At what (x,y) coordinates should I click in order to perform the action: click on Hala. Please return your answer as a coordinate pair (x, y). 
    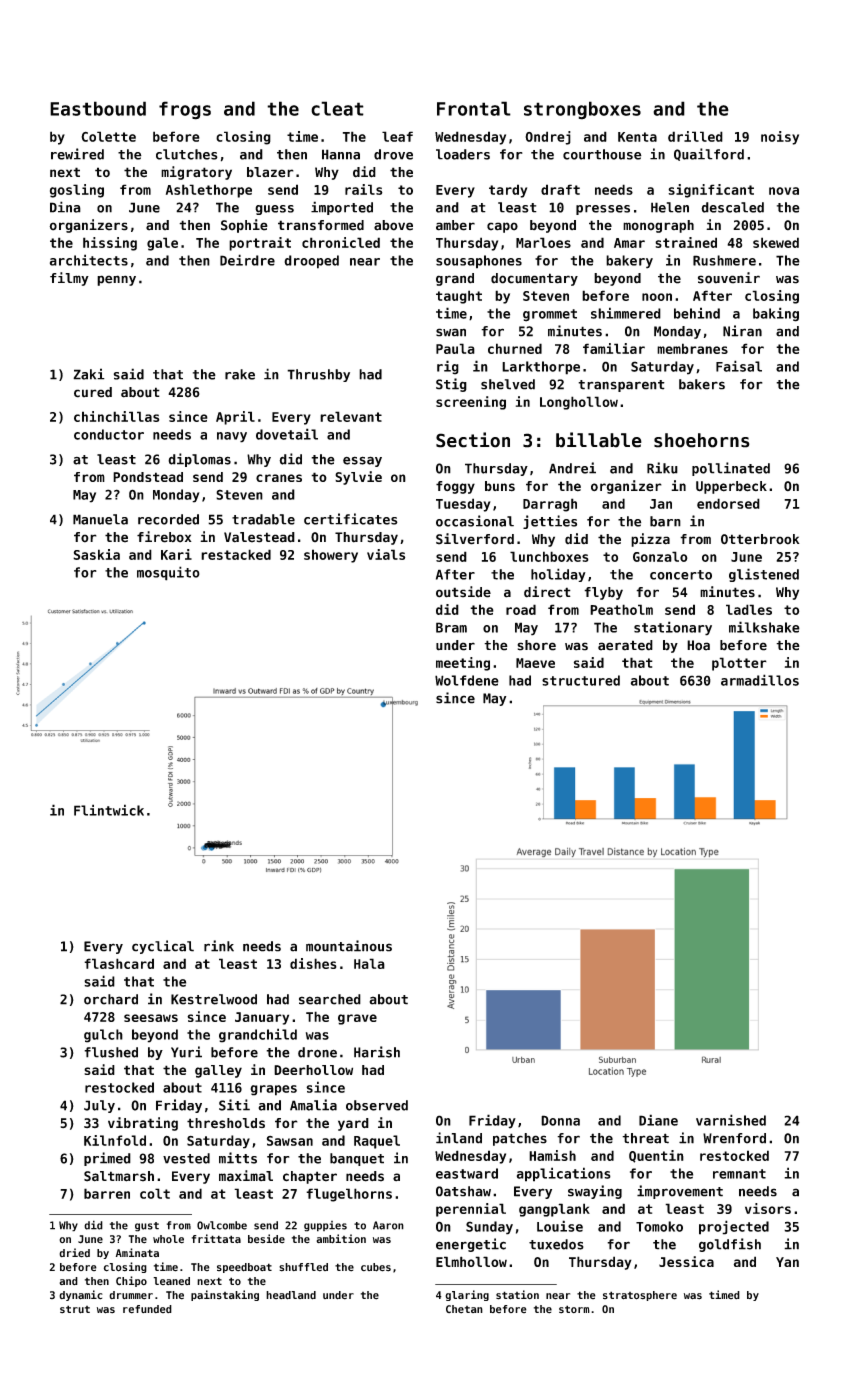
    Looking at the image, I should click on (369, 963).
